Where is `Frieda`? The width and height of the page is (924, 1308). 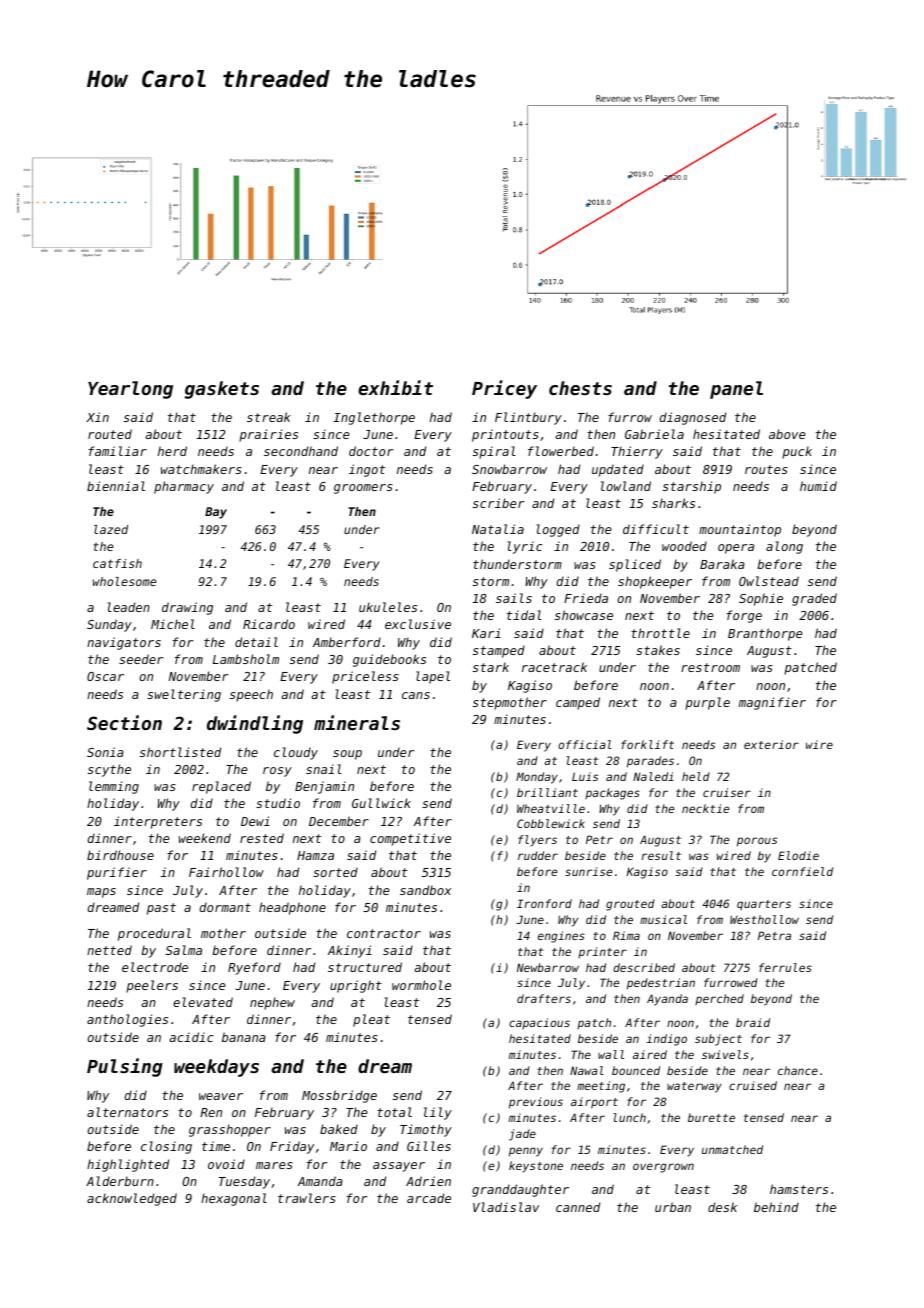 Frieda is located at coordinates (586, 598).
